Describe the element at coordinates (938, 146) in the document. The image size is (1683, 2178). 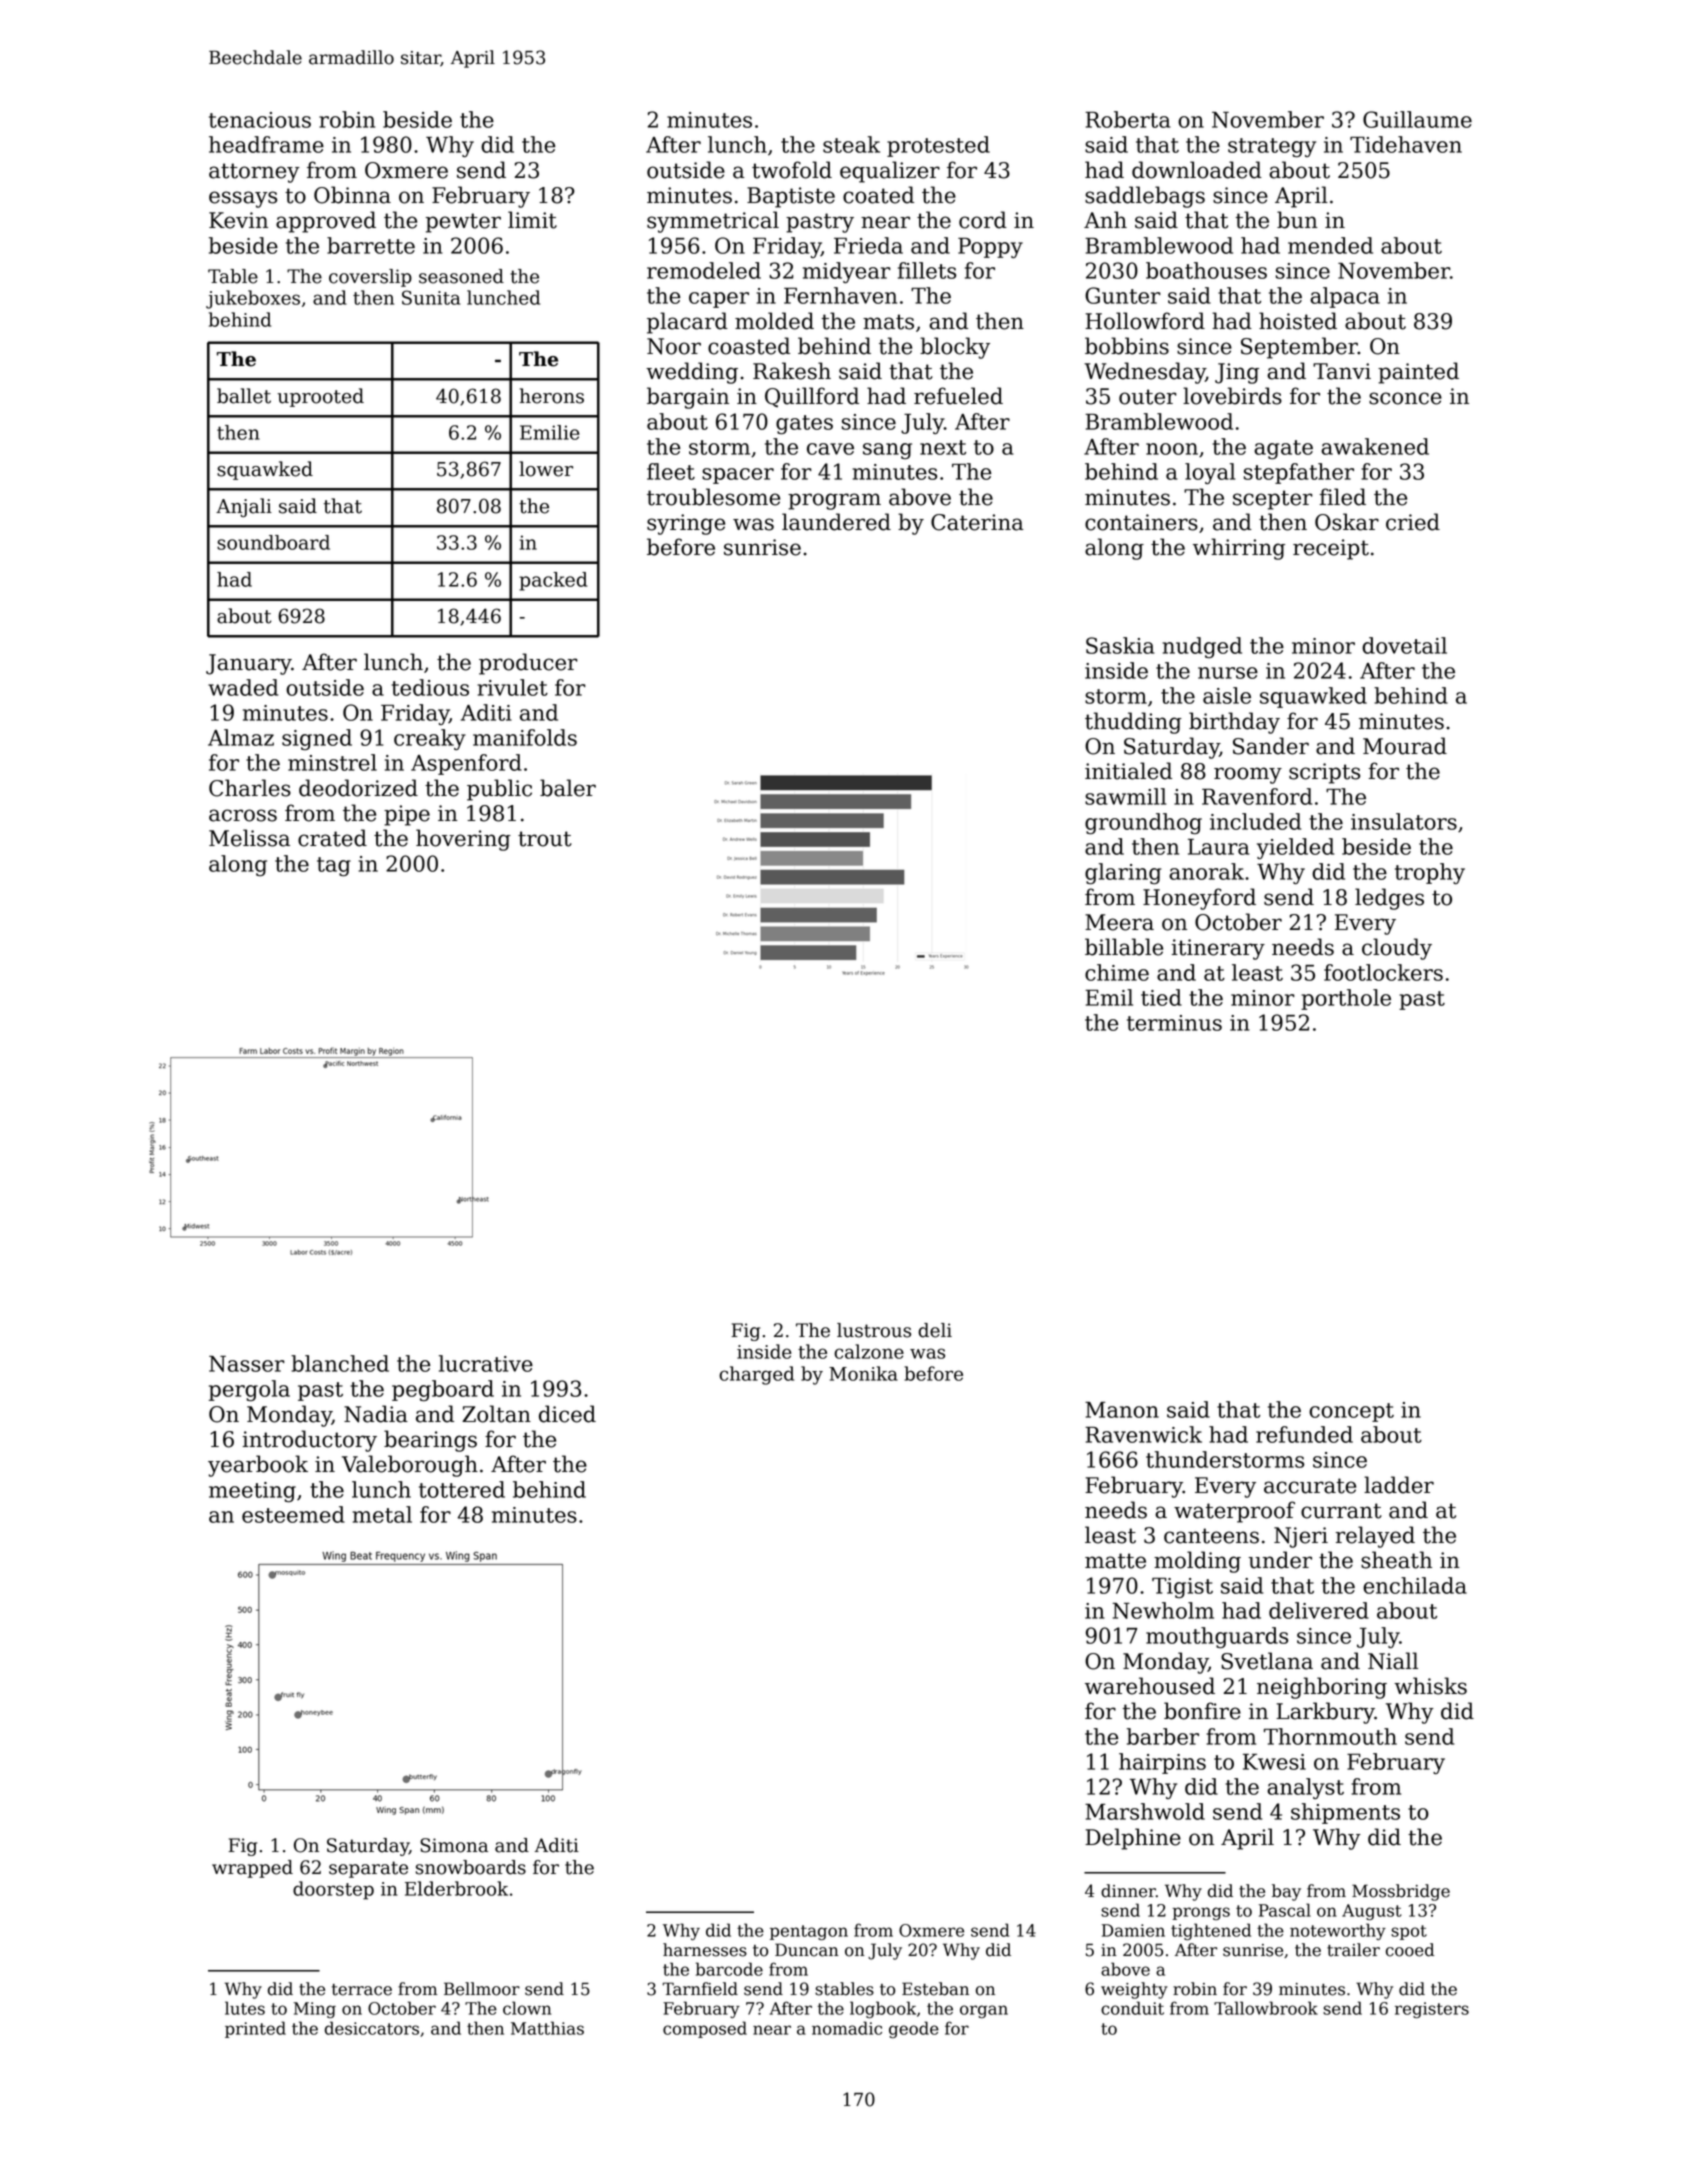
I see `protested` at that location.
